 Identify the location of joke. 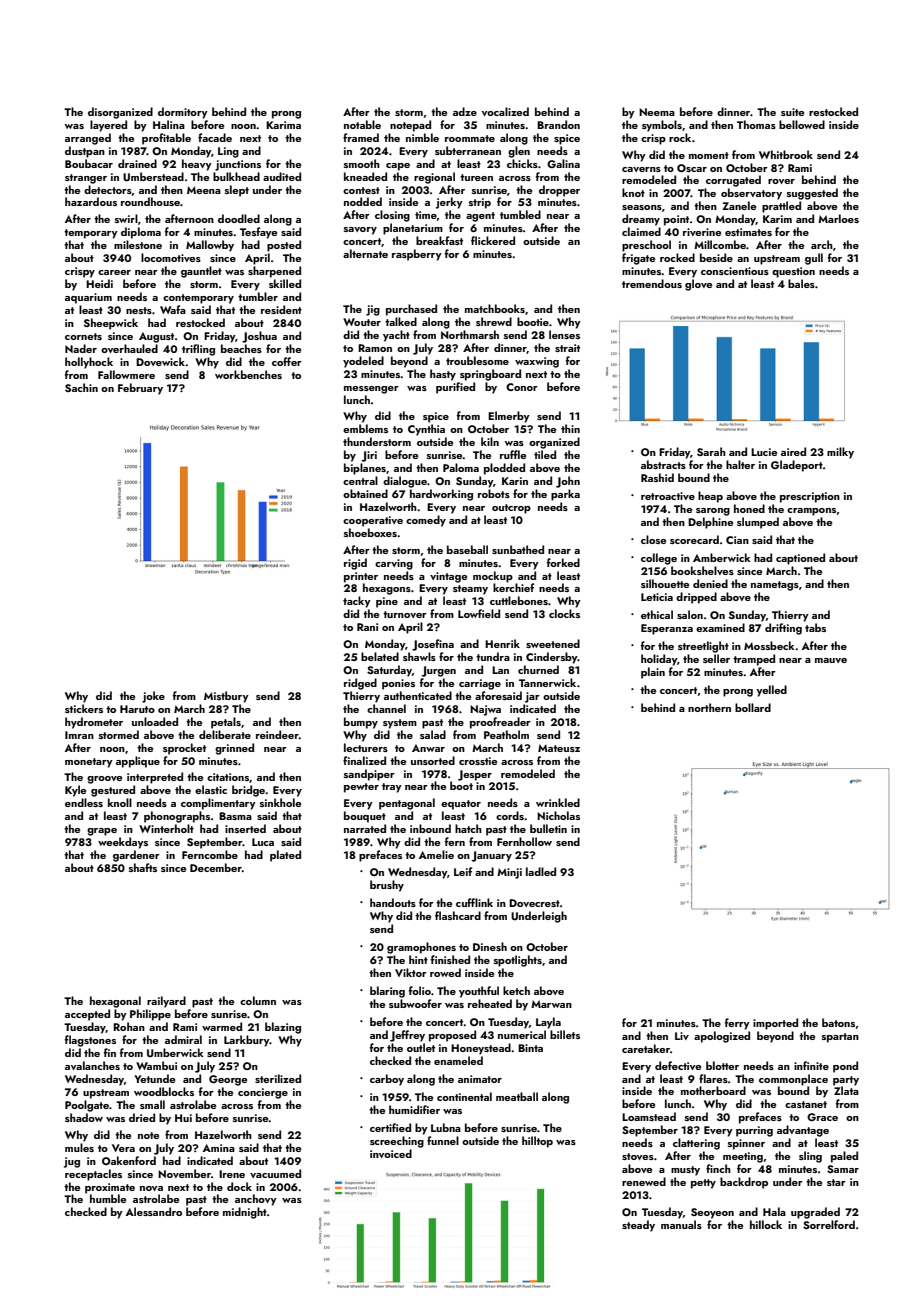
(153, 697).
